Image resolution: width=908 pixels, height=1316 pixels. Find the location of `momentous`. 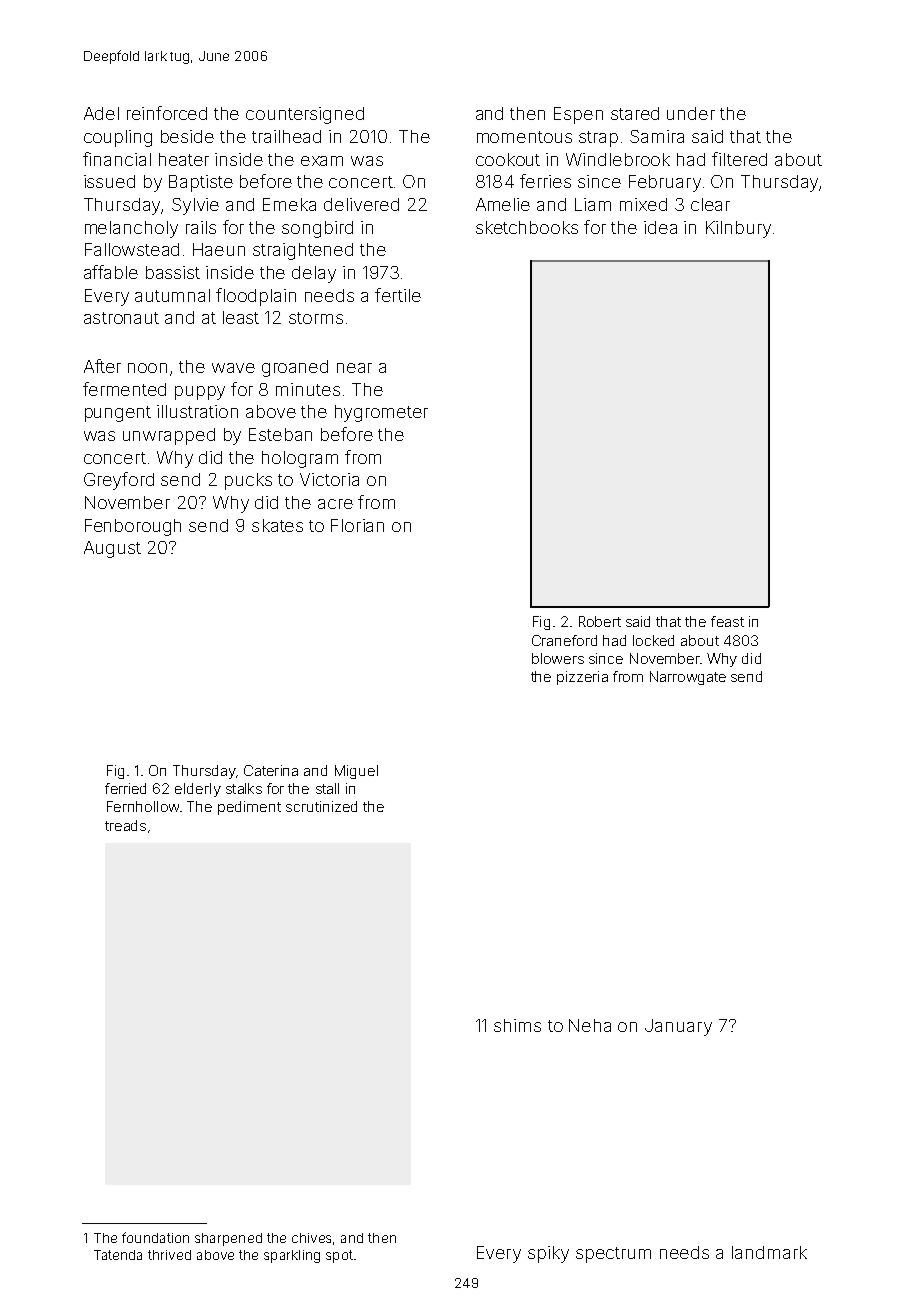

momentous is located at coordinates (524, 137).
